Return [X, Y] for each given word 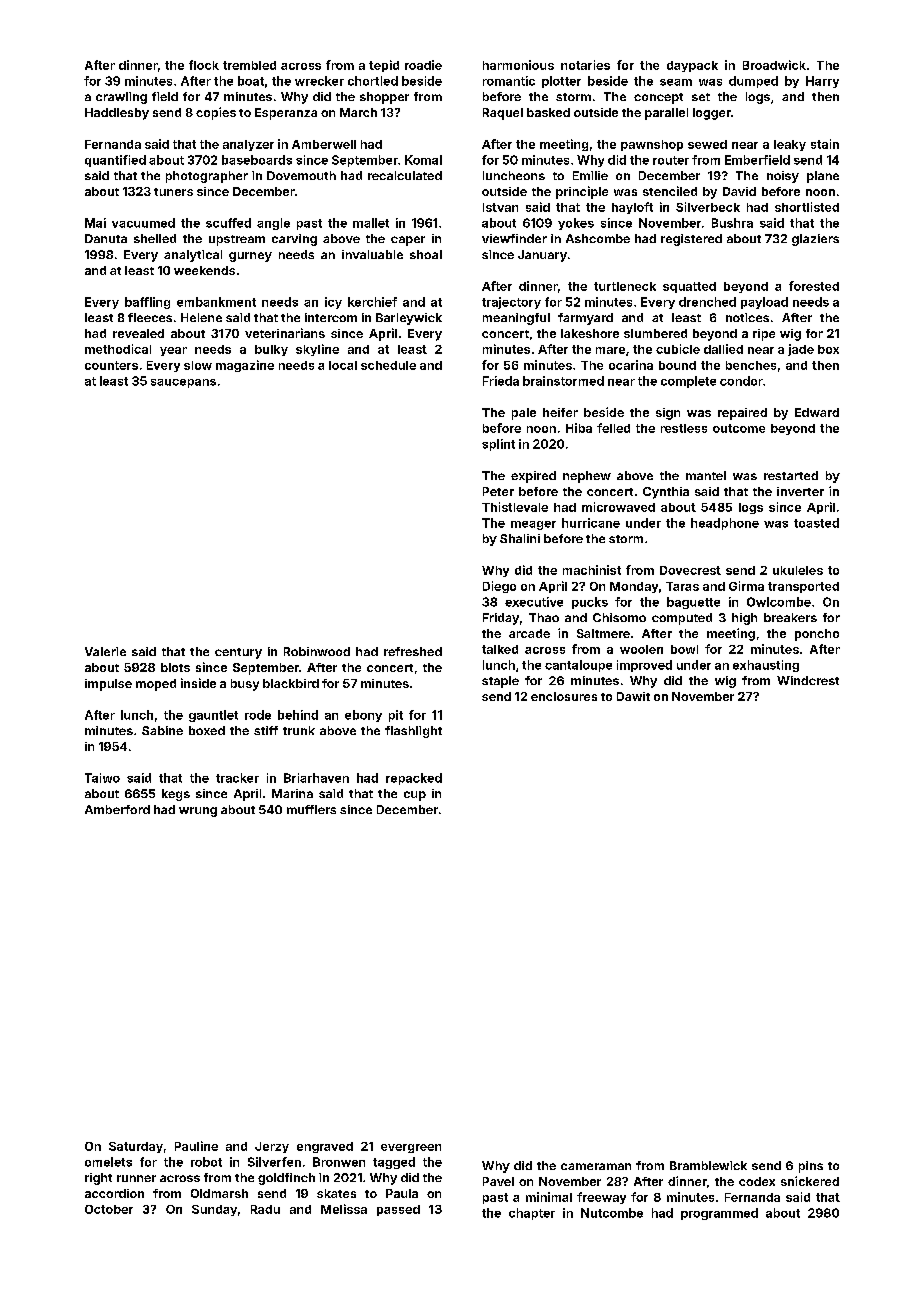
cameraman [596, 1166]
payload [764, 303]
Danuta [106, 238]
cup [415, 796]
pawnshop [652, 145]
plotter [561, 82]
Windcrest [808, 680]
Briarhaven [316, 778]
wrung [198, 812]
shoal [426, 254]
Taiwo [102, 778]
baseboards [257, 160]
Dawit [633, 696]
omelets [108, 1162]
